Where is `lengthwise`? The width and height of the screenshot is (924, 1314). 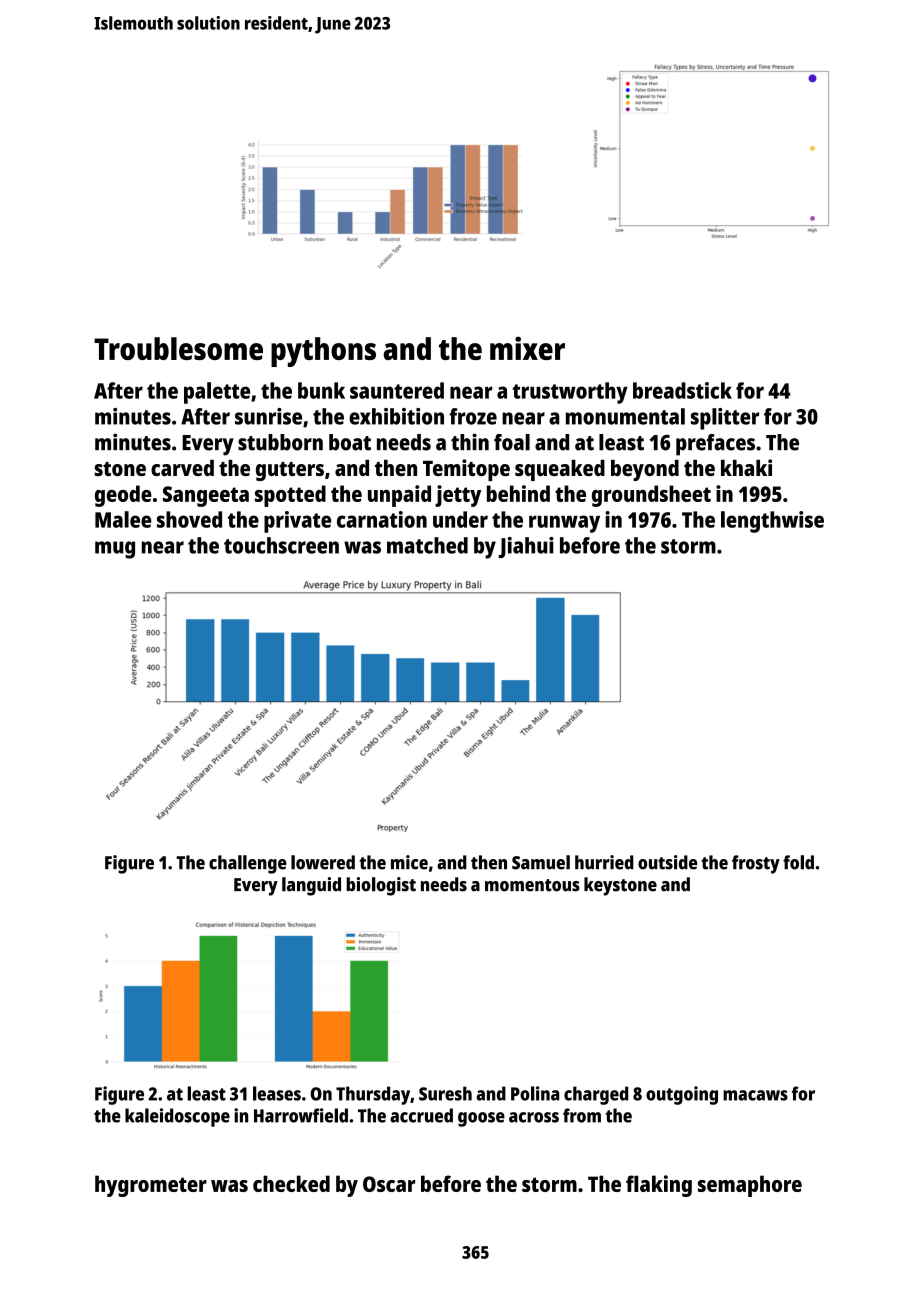 lengthwise is located at coordinates (772, 522).
